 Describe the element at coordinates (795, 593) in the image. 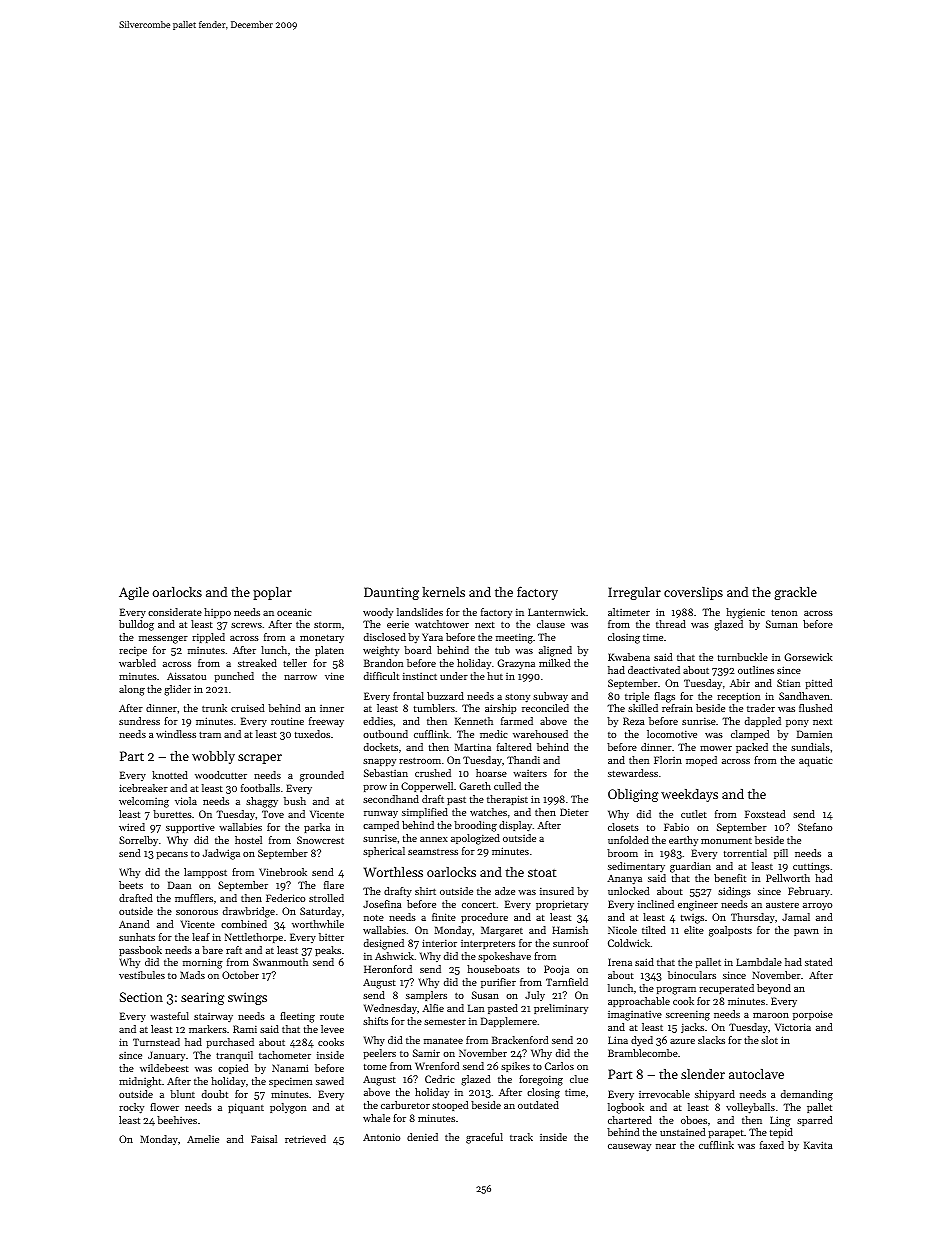

I see `grackle` at that location.
